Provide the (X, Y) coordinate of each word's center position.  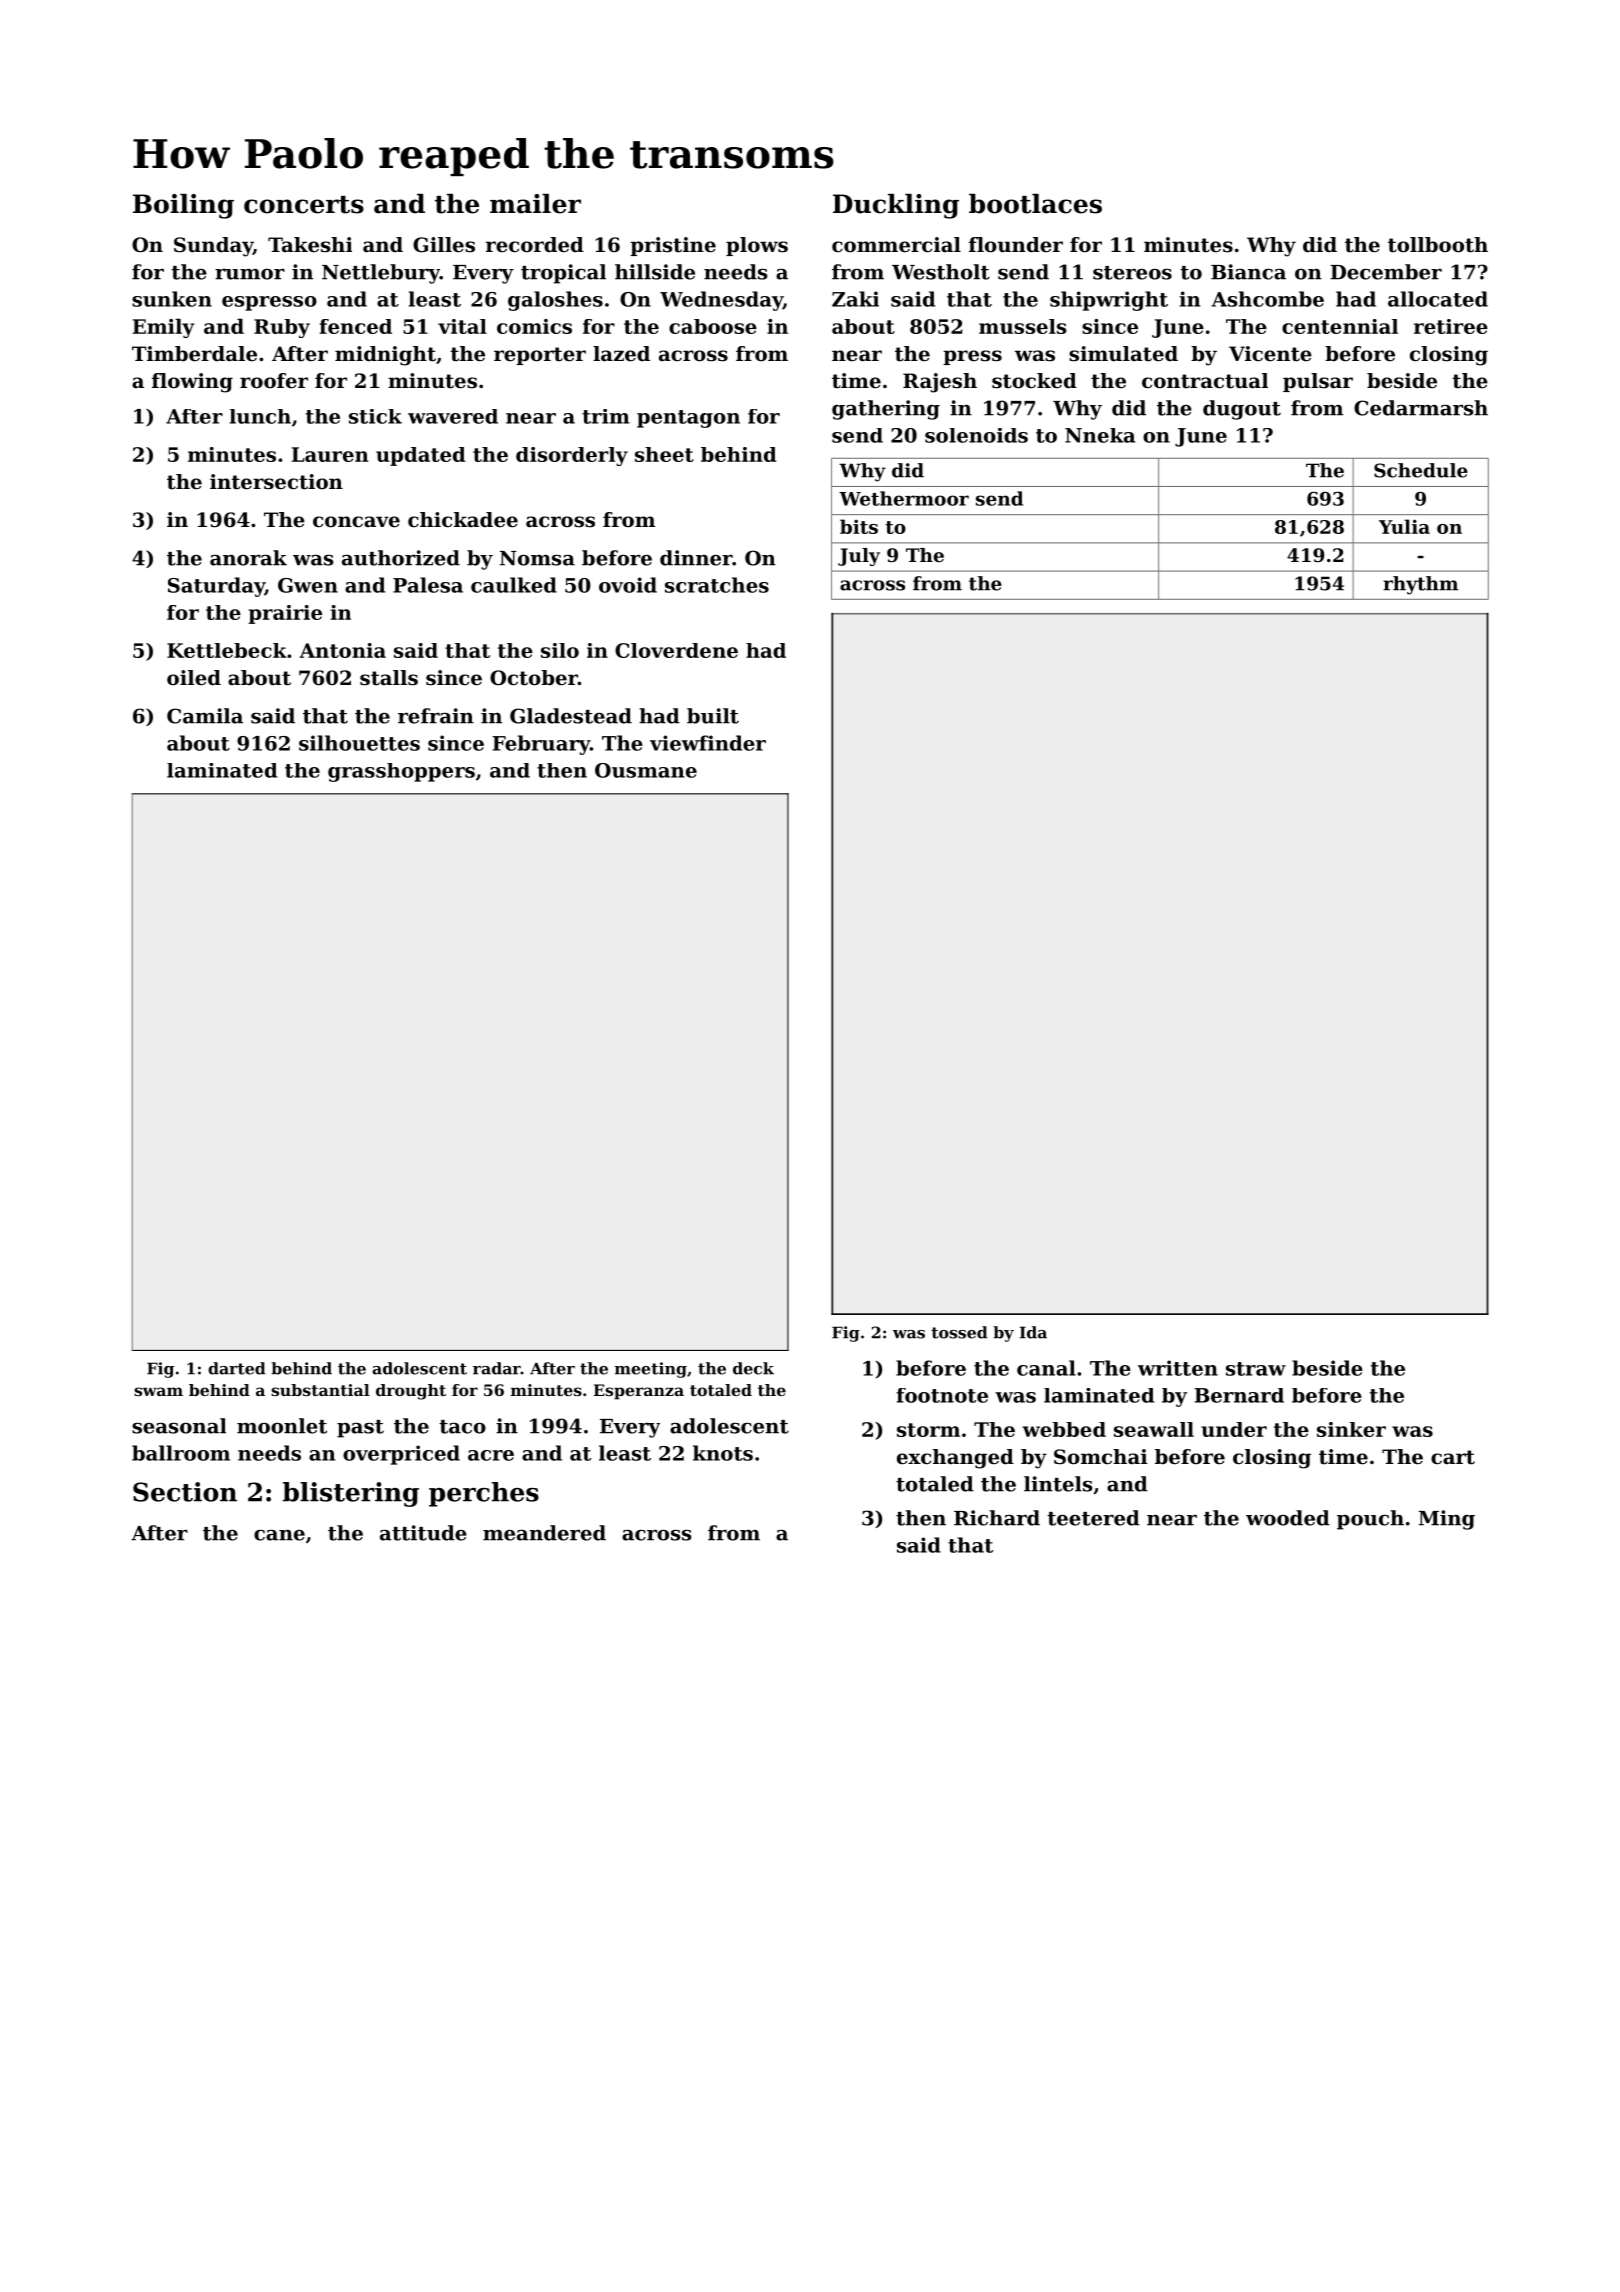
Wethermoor (904, 498)
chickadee (463, 520)
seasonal (179, 1426)
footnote (942, 1395)
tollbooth (1438, 245)
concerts (304, 205)
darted (237, 1368)
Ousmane (646, 770)
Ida (1033, 1332)
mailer (535, 204)
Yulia (1404, 526)
